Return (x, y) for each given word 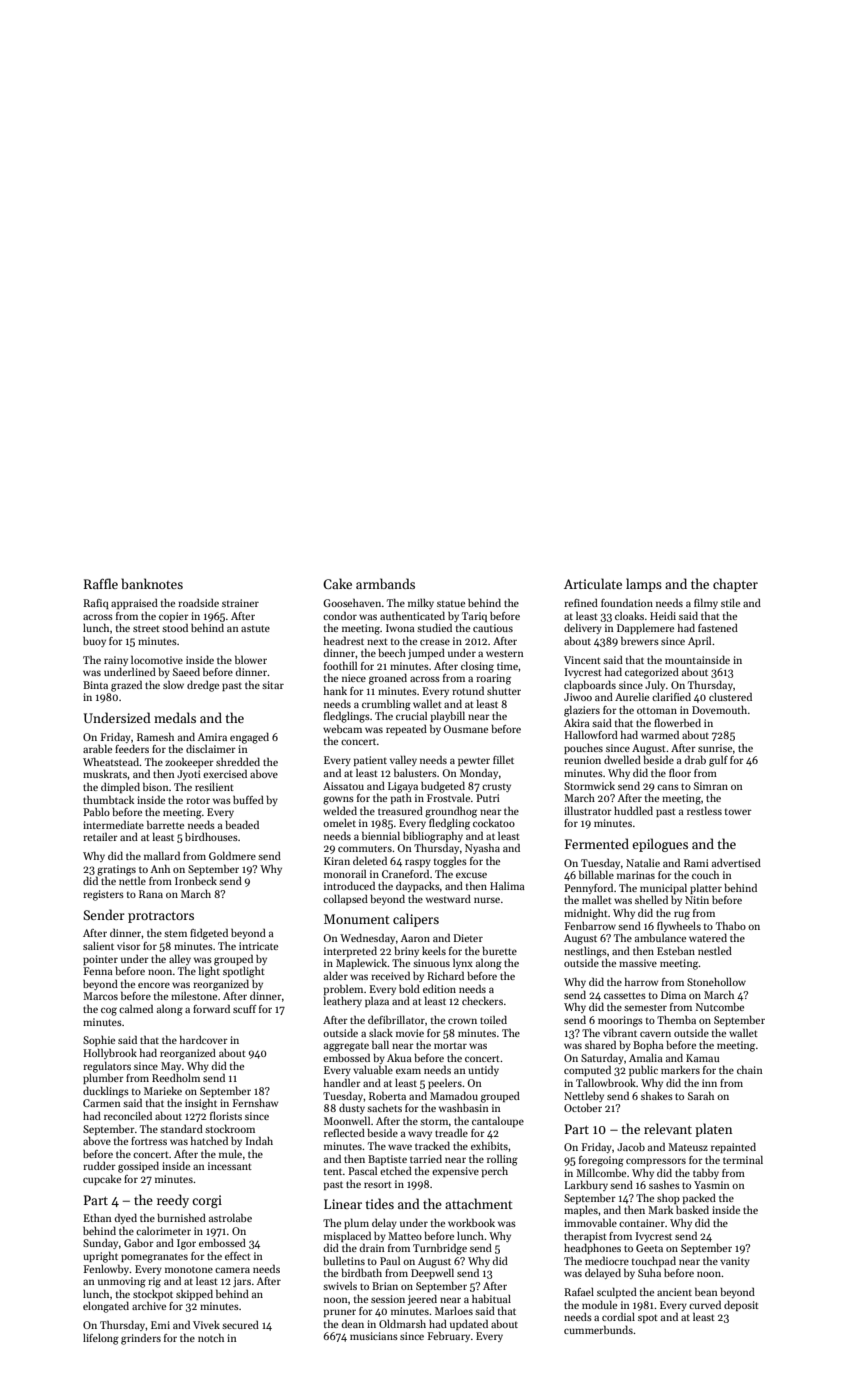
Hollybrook (110, 1053)
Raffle (101, 583)
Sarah (701, 1095)
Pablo (96, 812)
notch (211, 1337)
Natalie (643, 862)
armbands (385, 583)
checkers (482, 1000)
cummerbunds (598, 1329)
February (449, 1336)
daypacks (418, 886)
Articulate (593, 583)
